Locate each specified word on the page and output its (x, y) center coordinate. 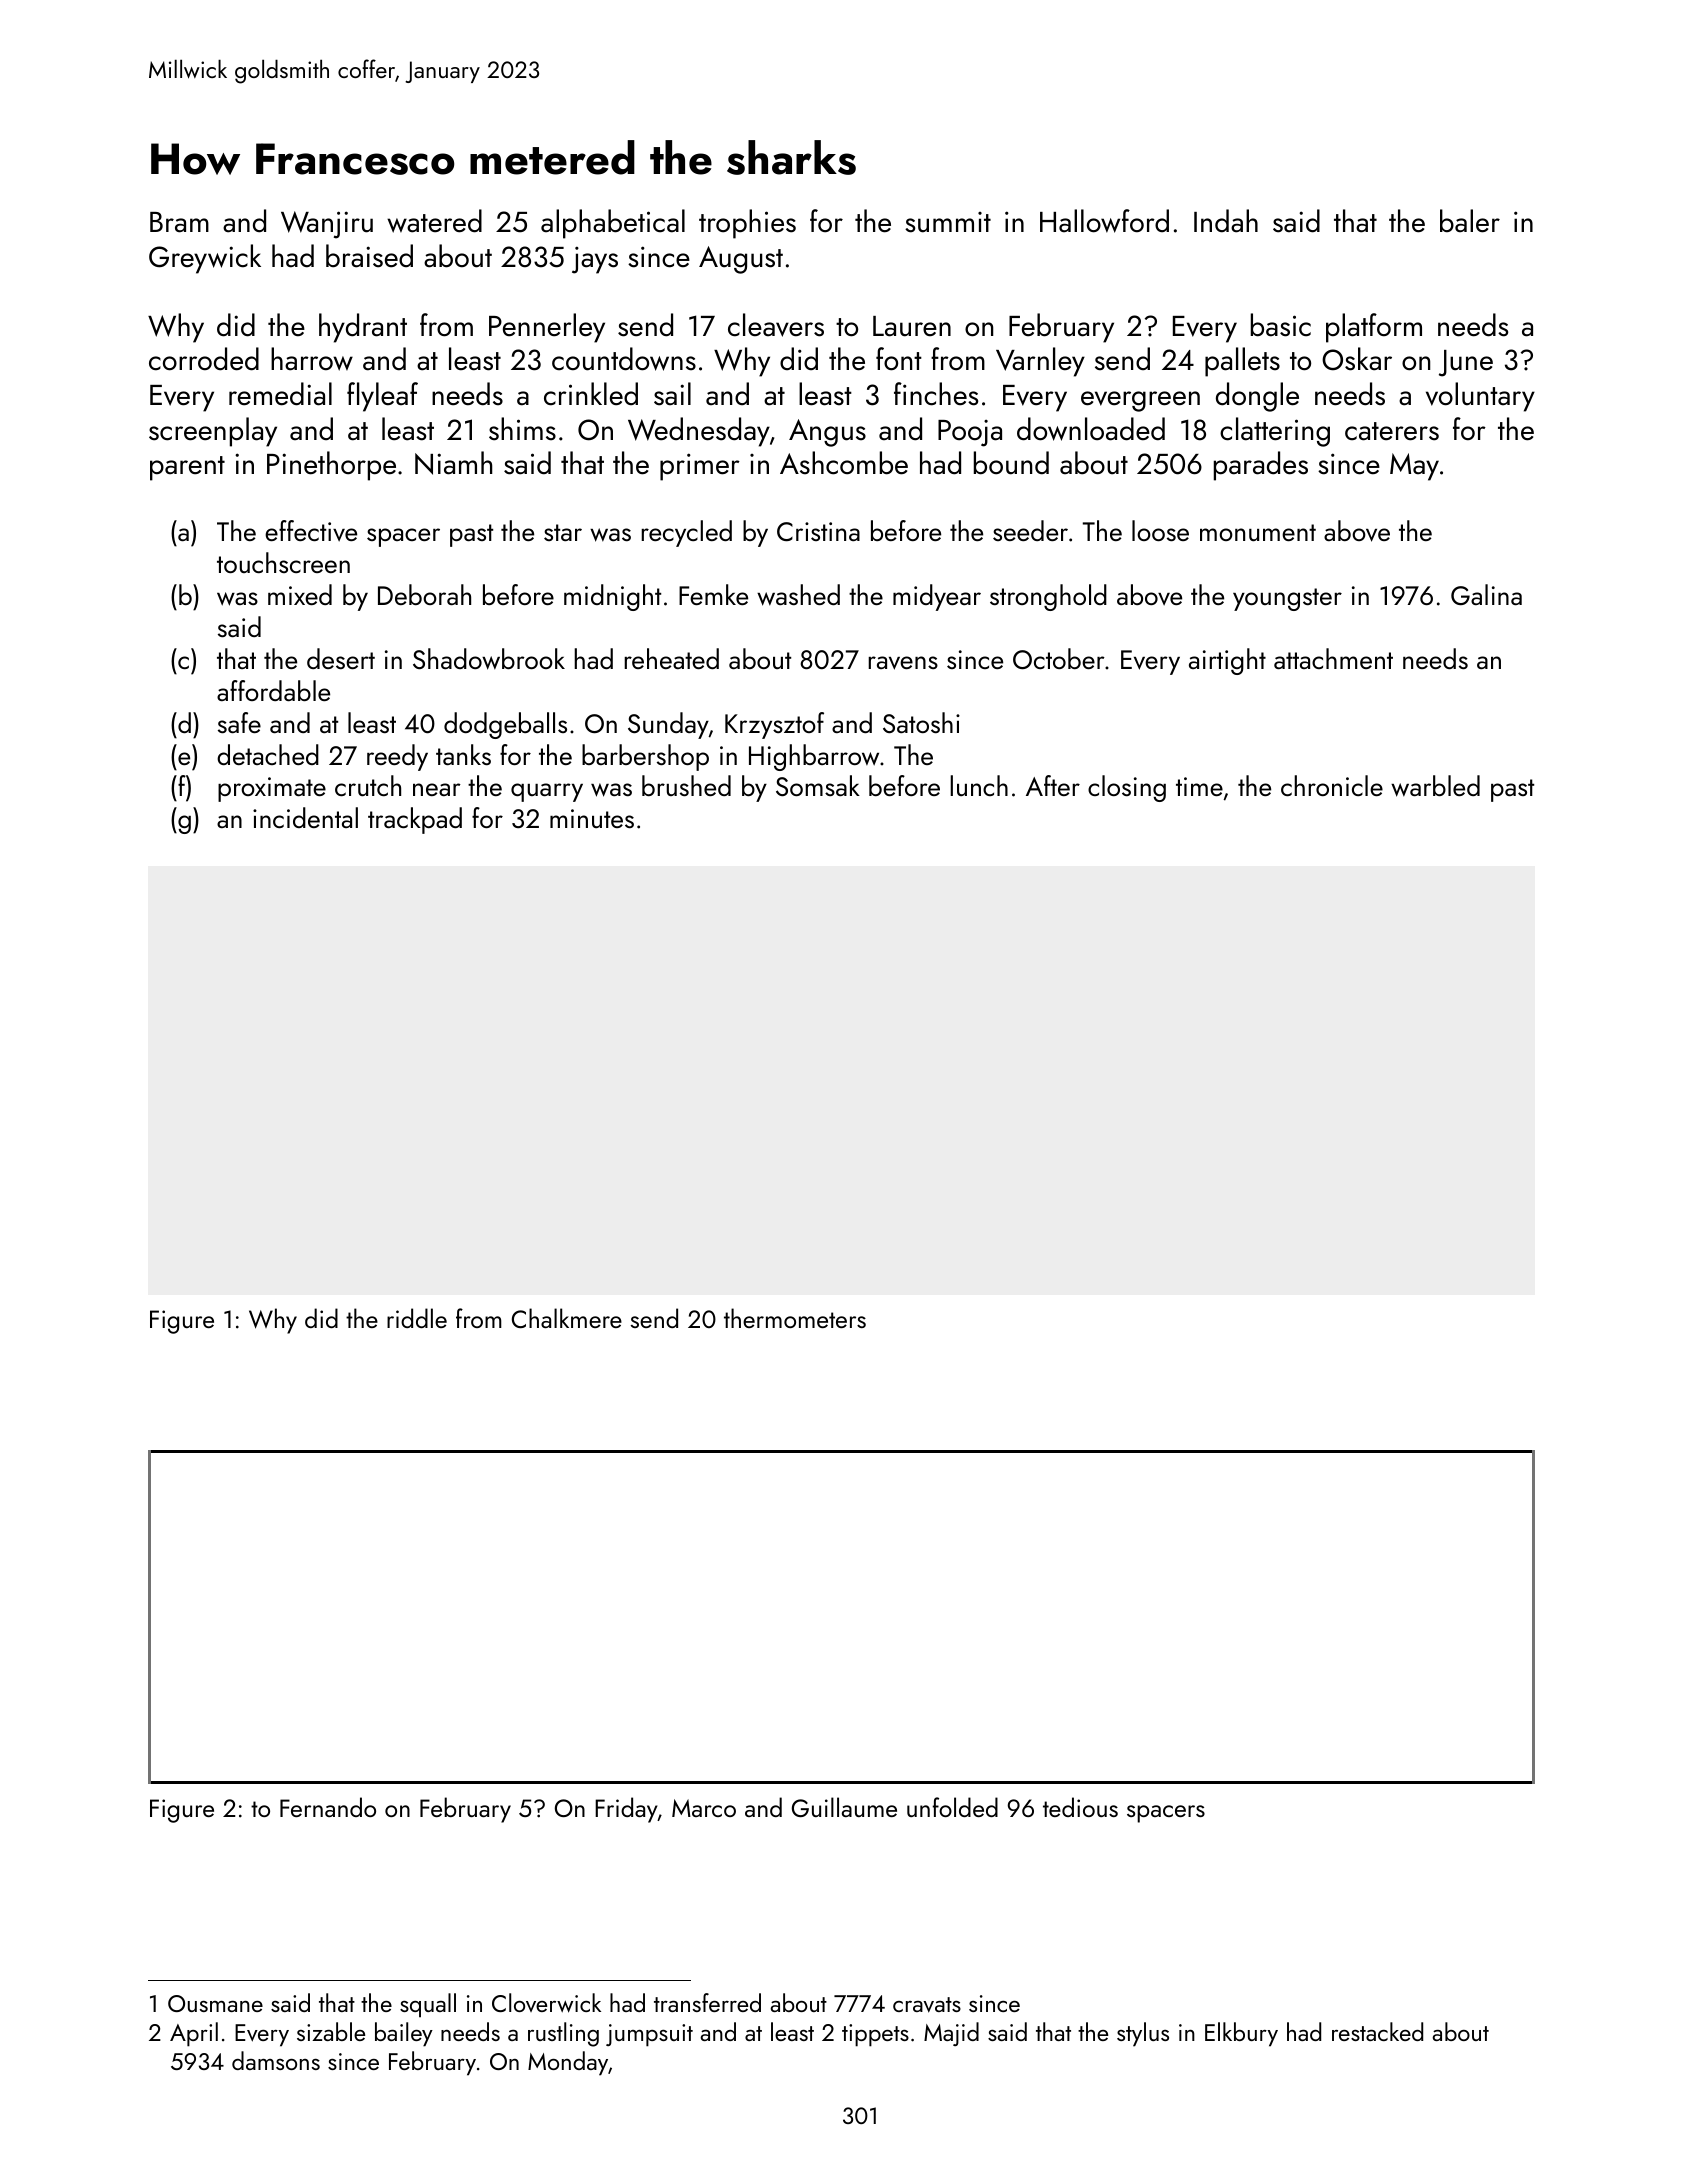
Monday (568, 2063)
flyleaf (382, 397)
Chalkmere (567, 1318)
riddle (417, 1318)
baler (1470, 221)
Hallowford (1104, 221)
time (1199, 786)
